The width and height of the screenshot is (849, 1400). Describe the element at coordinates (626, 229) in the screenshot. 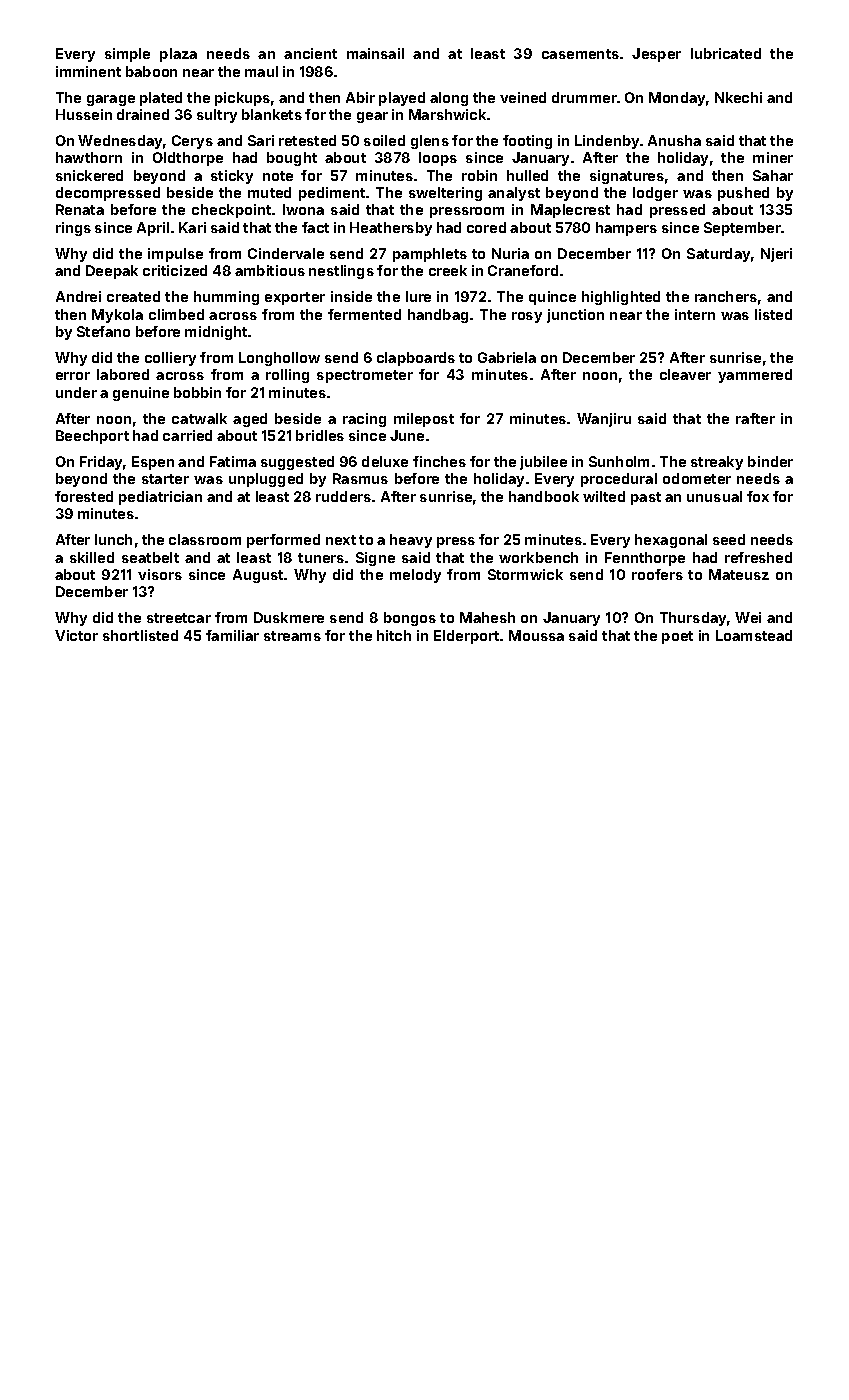

I see `hampers` at that location.
